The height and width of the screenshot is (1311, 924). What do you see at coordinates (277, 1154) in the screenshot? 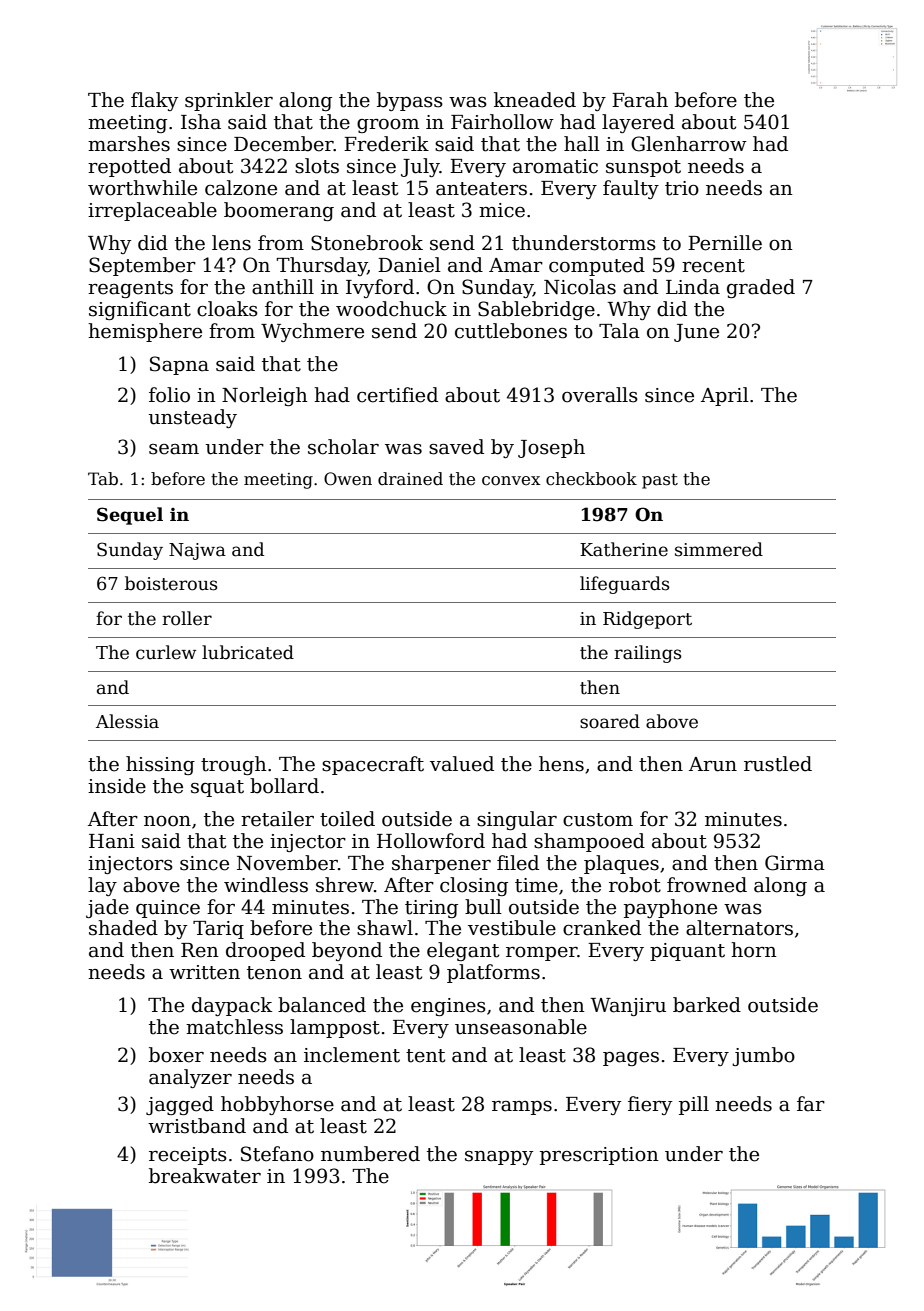
I see `Stefano` at bounding box center [277, 1154].
